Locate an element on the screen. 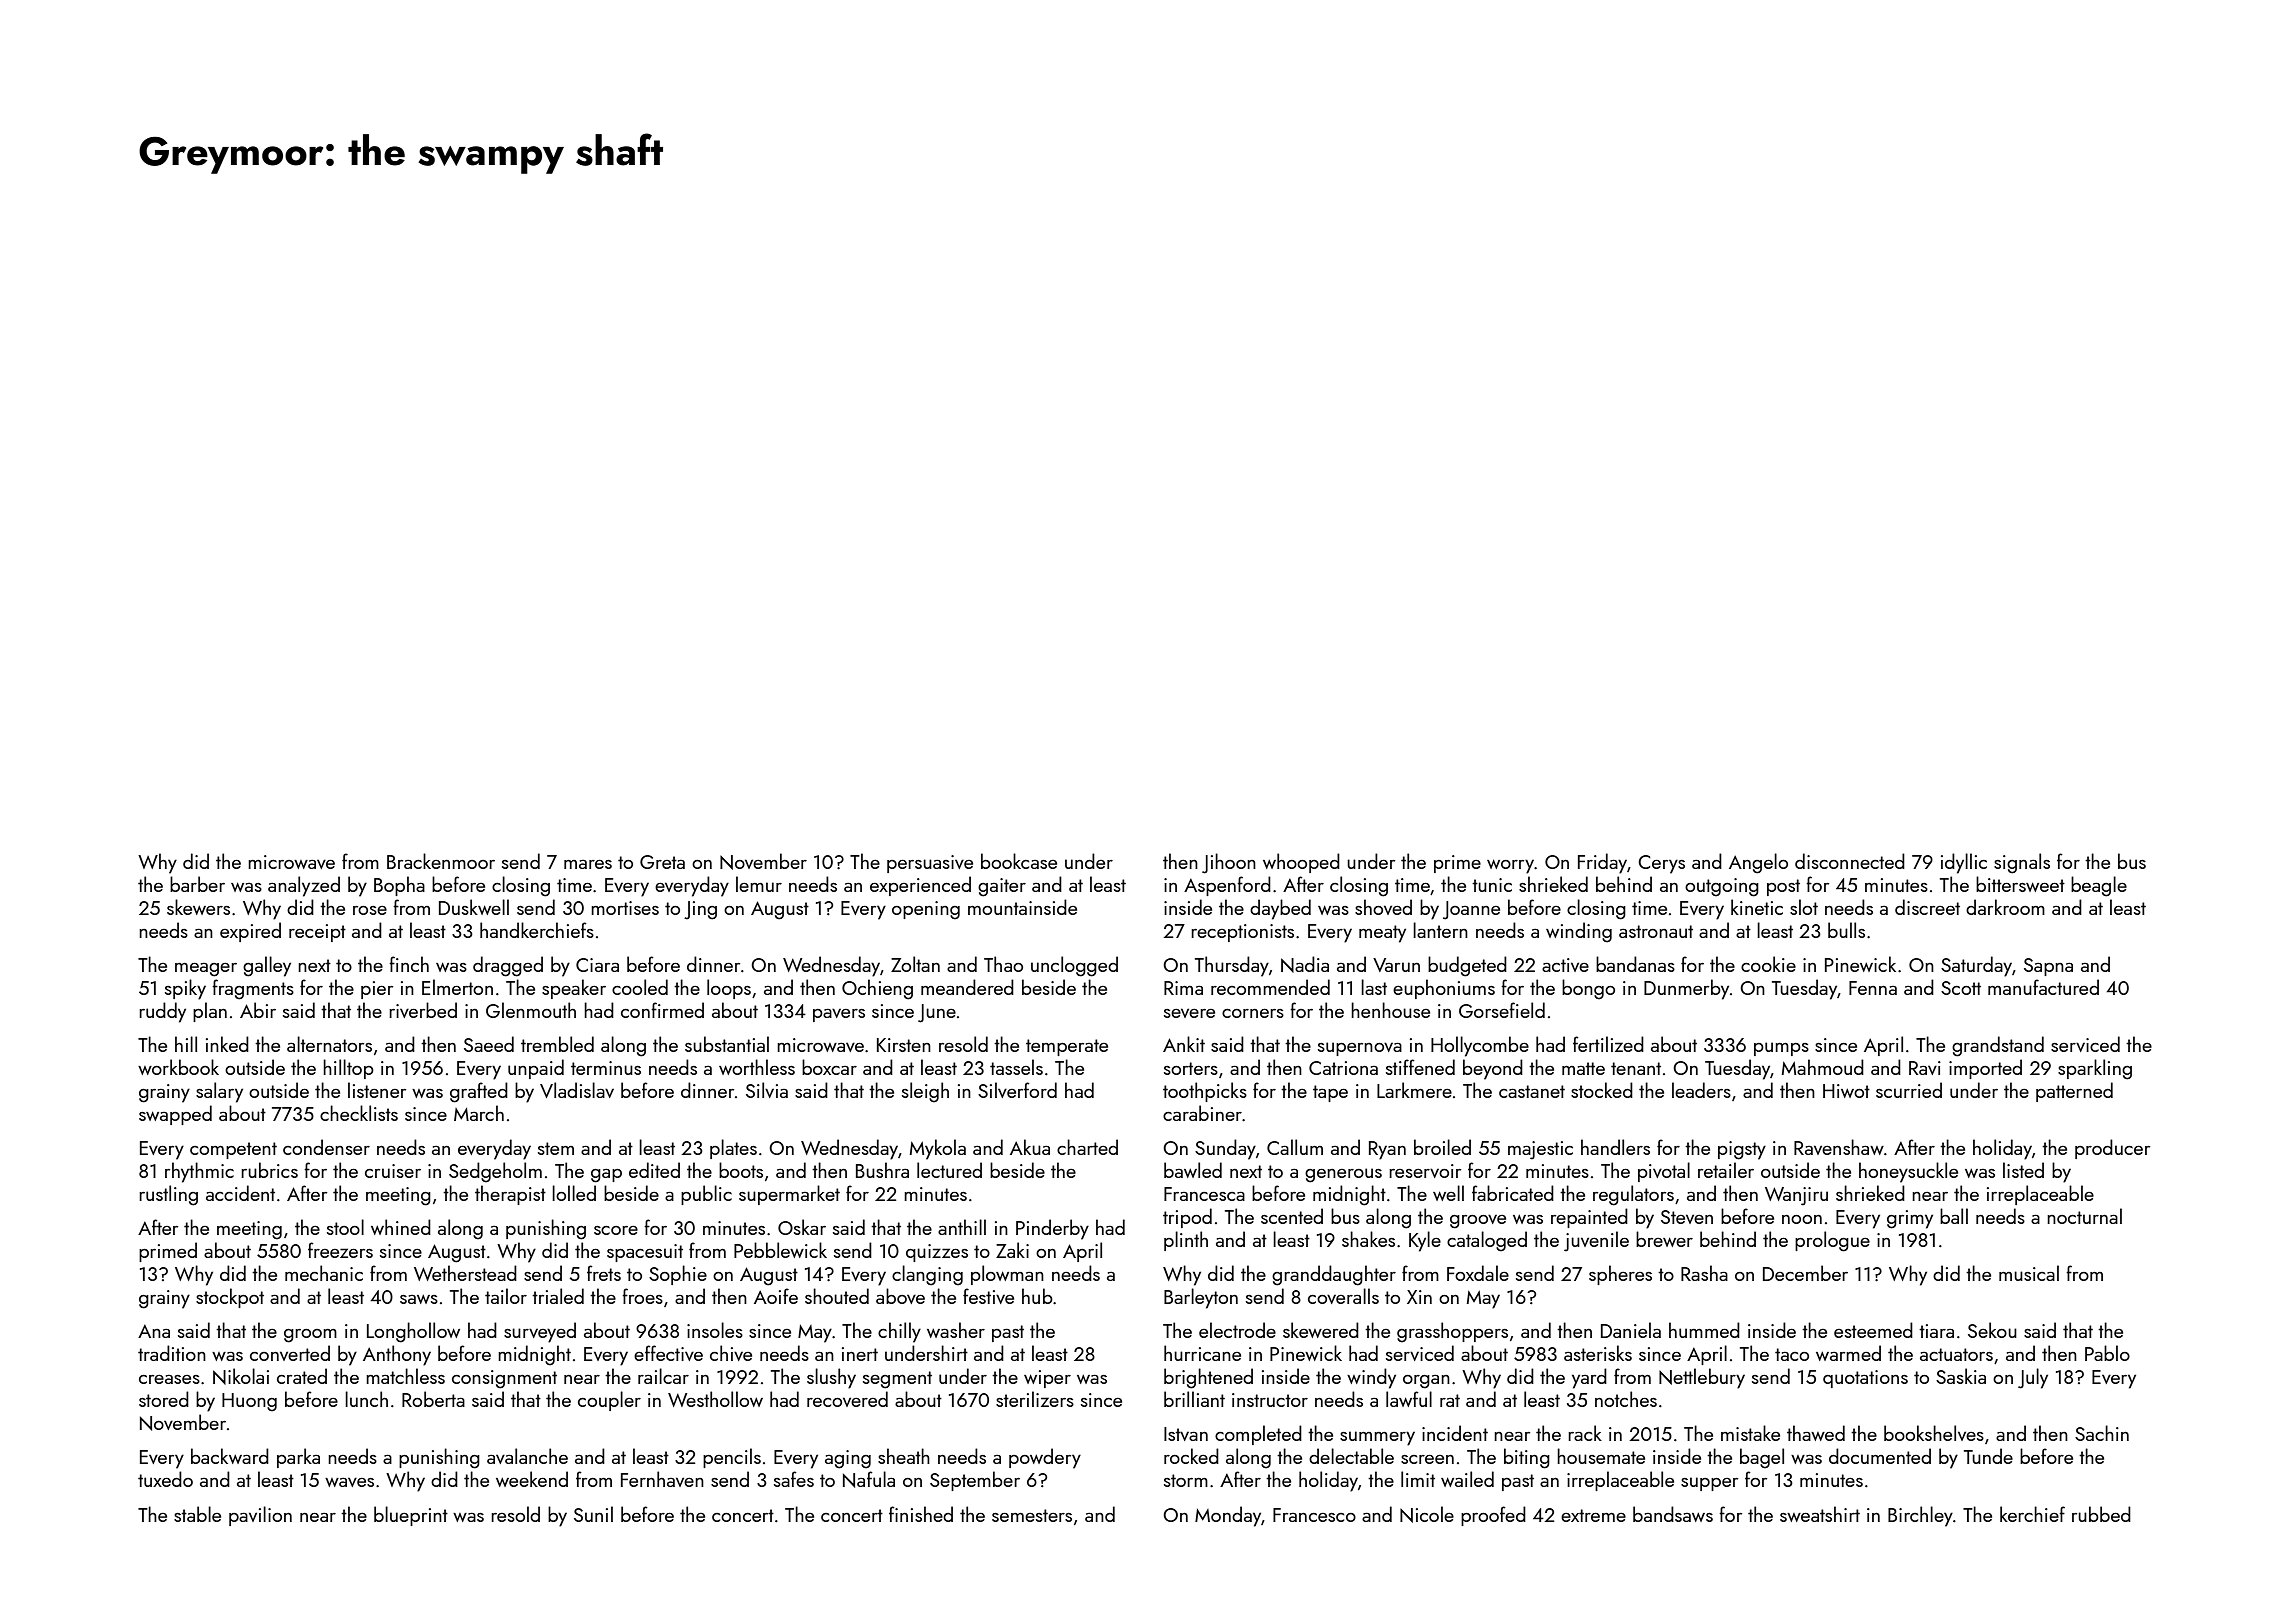 The image size is (2292, 1620). Bopha is located at coordinates (399, 886).
